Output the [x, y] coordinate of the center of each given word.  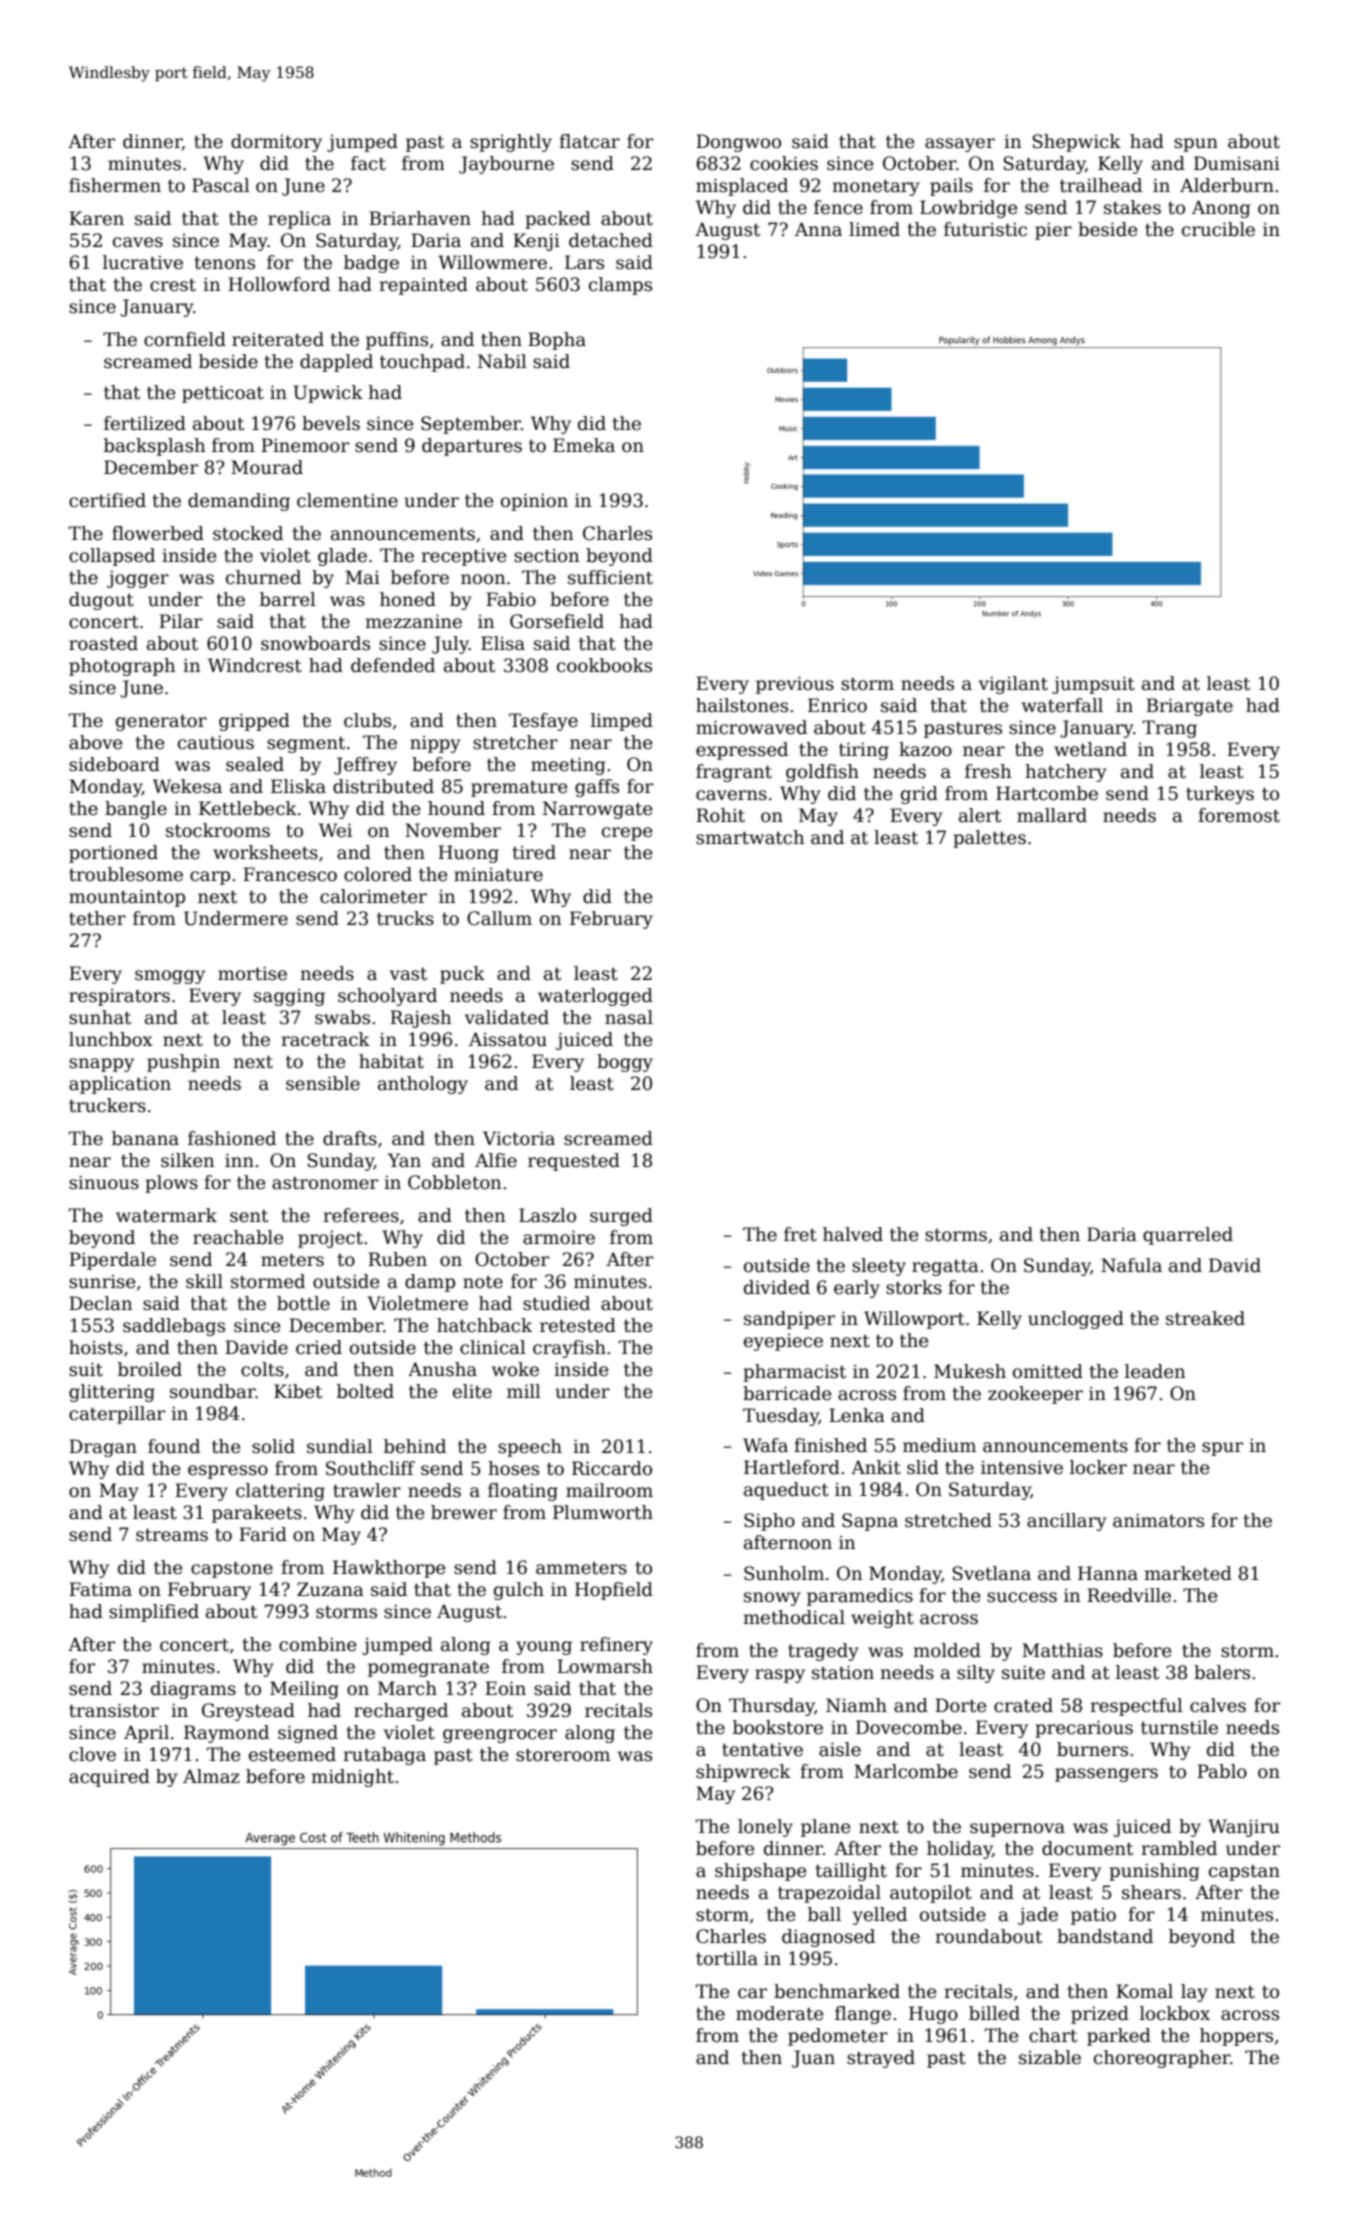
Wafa [765, 1445]
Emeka [584, 445]
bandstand [1105, 1936]
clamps [620, 286]
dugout [101, 601]
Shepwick [1077, 143]
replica [299, 220]
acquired [109, 1778]
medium [939, 1445]
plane [825, 1828]
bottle [303, 1303]
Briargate [1189, 707]
